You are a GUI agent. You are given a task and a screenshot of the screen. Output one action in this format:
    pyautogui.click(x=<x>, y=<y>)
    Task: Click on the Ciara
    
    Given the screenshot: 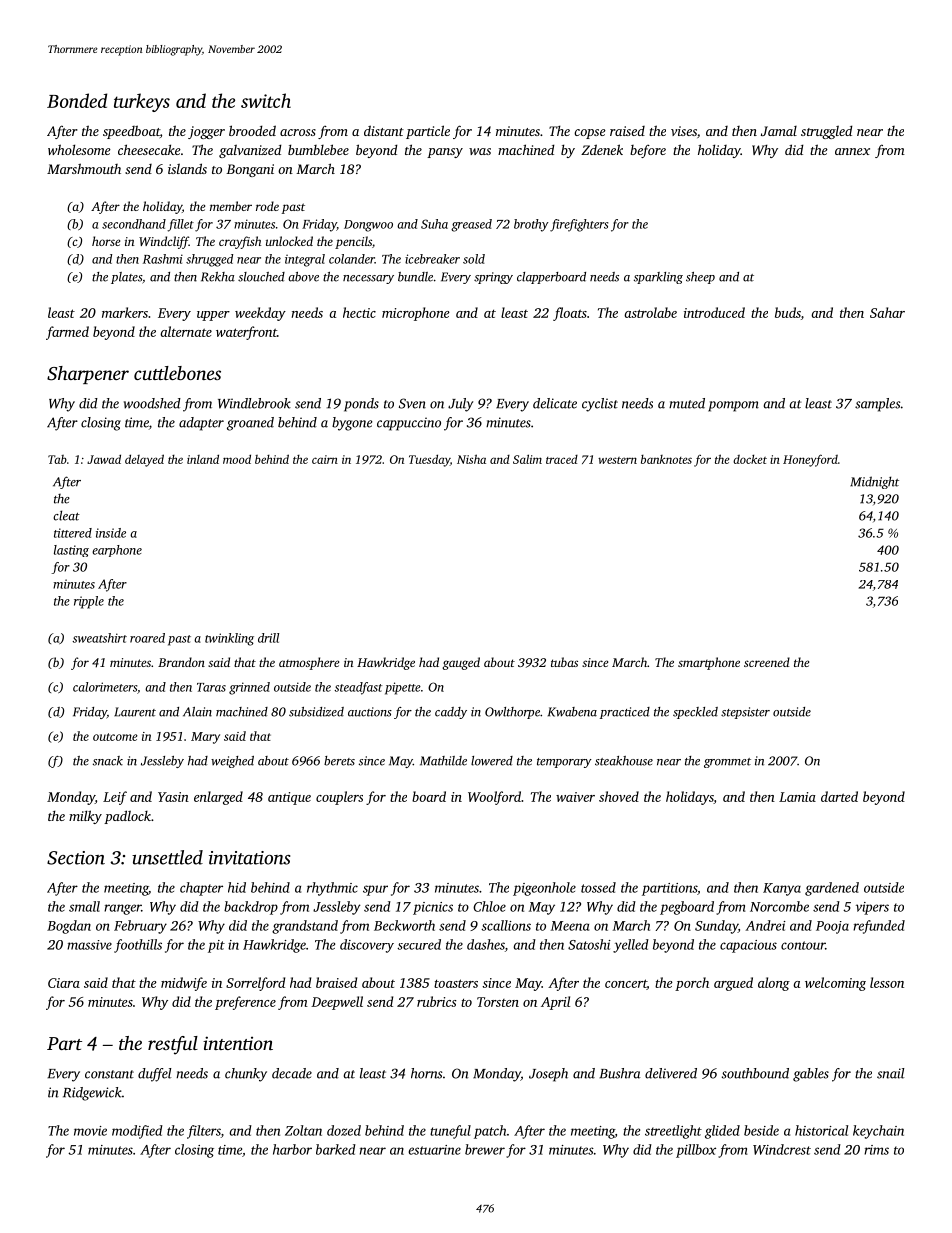 What is the action you would take?
    pyautogui.click(x=64, y=983)
